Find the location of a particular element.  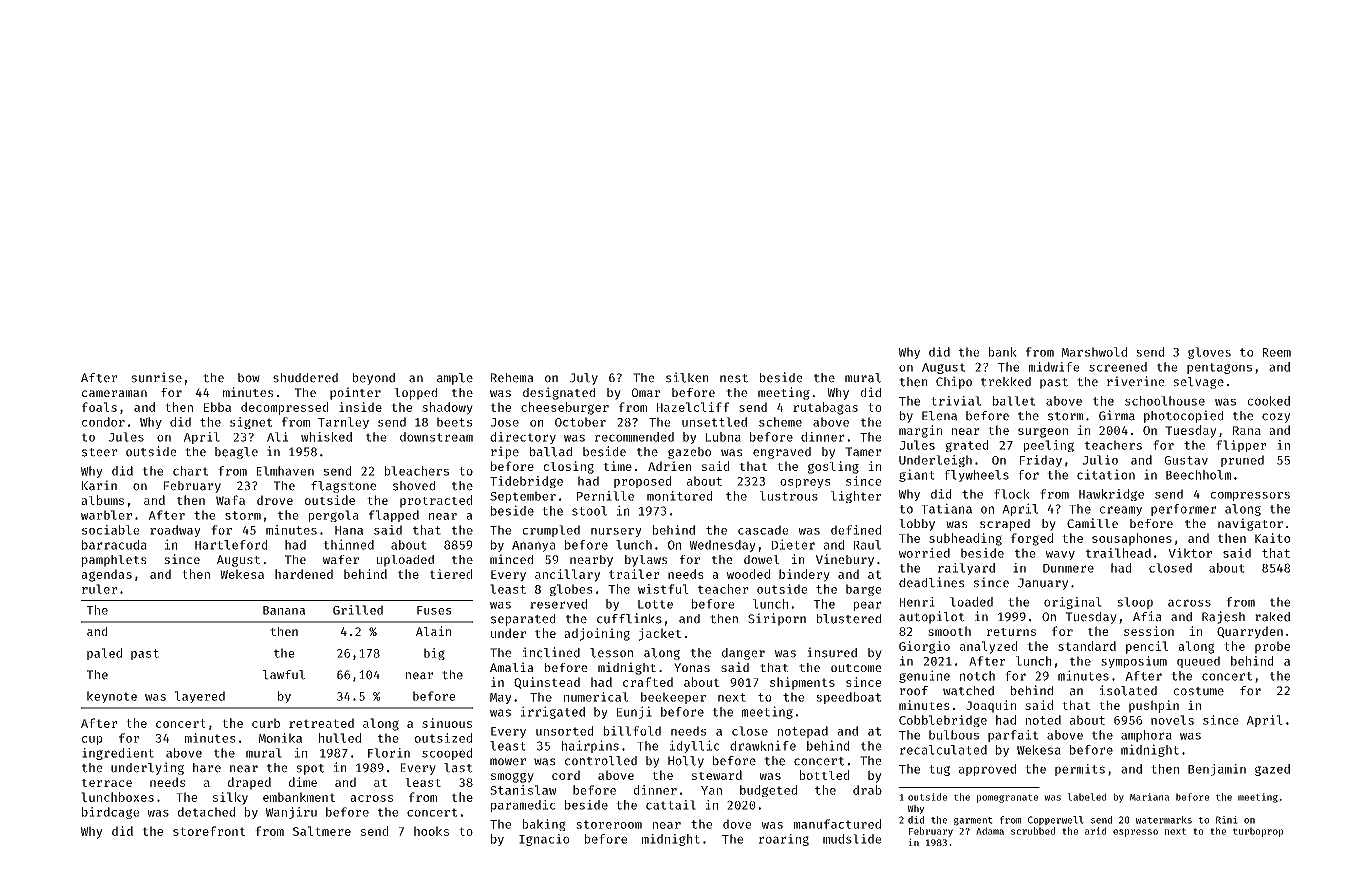

sloop is located at coordinates (1135, 603).
